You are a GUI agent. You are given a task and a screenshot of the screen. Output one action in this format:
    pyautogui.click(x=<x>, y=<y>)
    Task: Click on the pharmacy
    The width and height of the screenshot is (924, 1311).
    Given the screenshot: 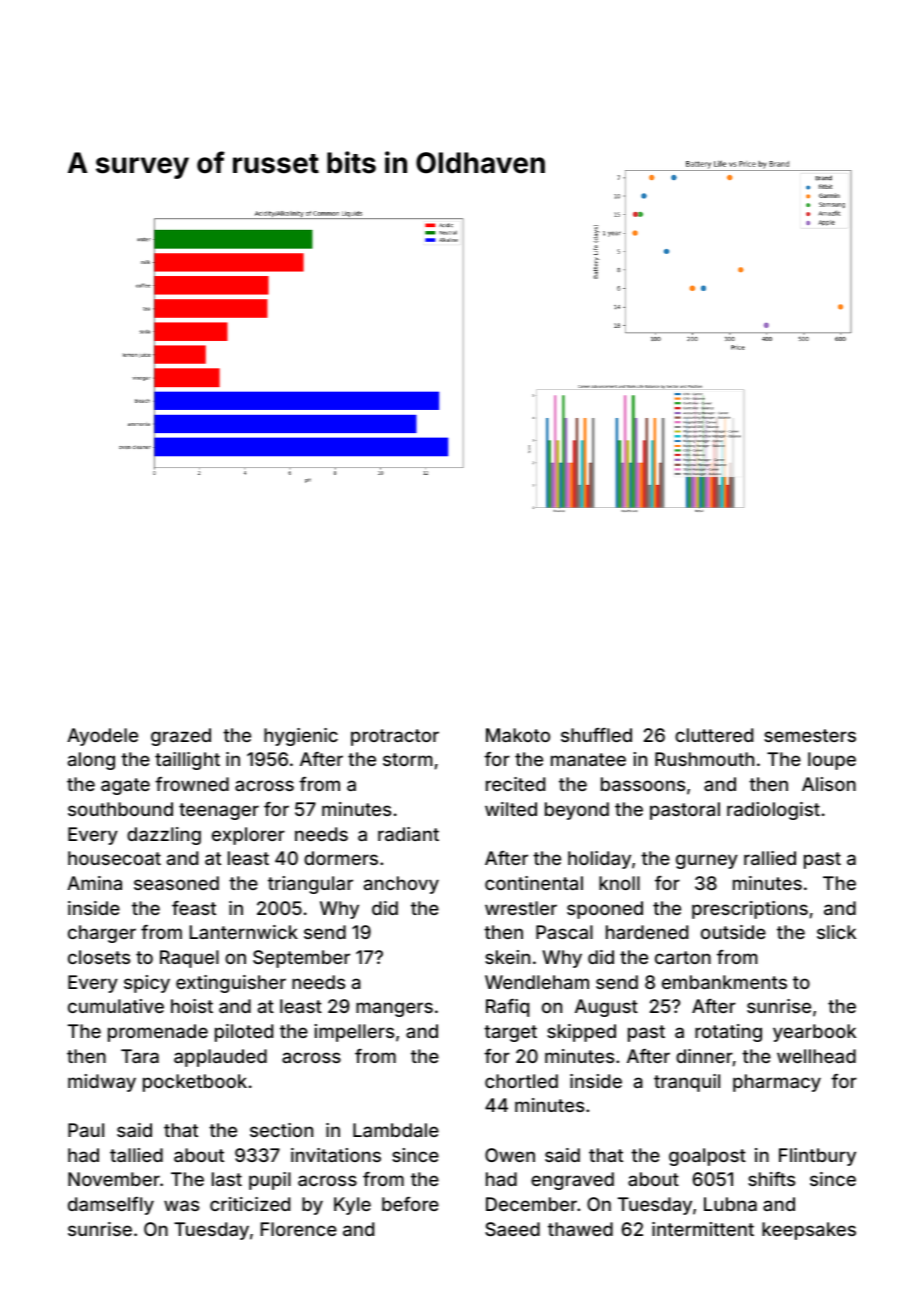 What is the action you would take?
    pyautogui.click(x=777, y=1083)
